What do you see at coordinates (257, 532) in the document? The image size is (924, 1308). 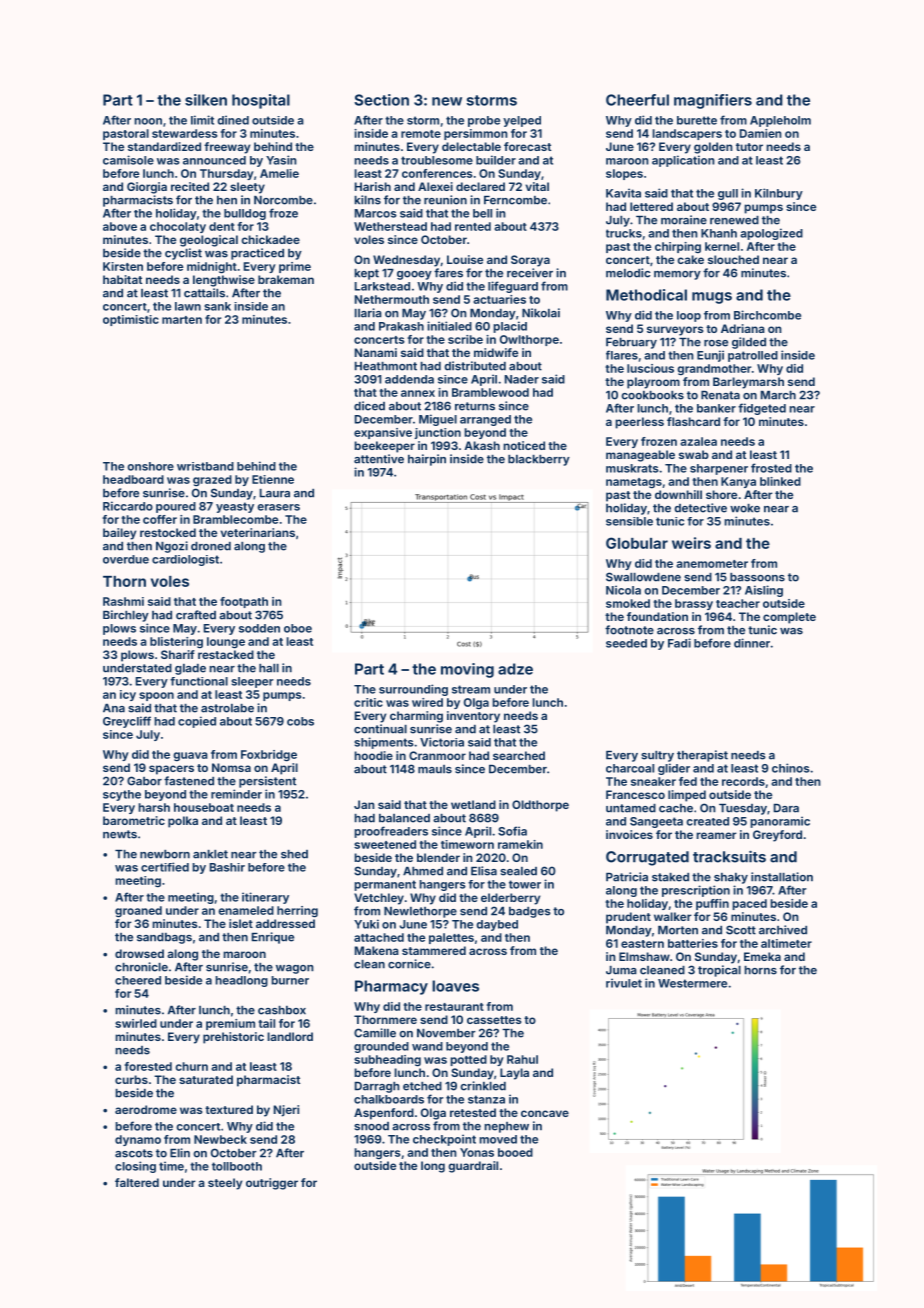 I see `veterinarians` at bounding box center [257, 532].
